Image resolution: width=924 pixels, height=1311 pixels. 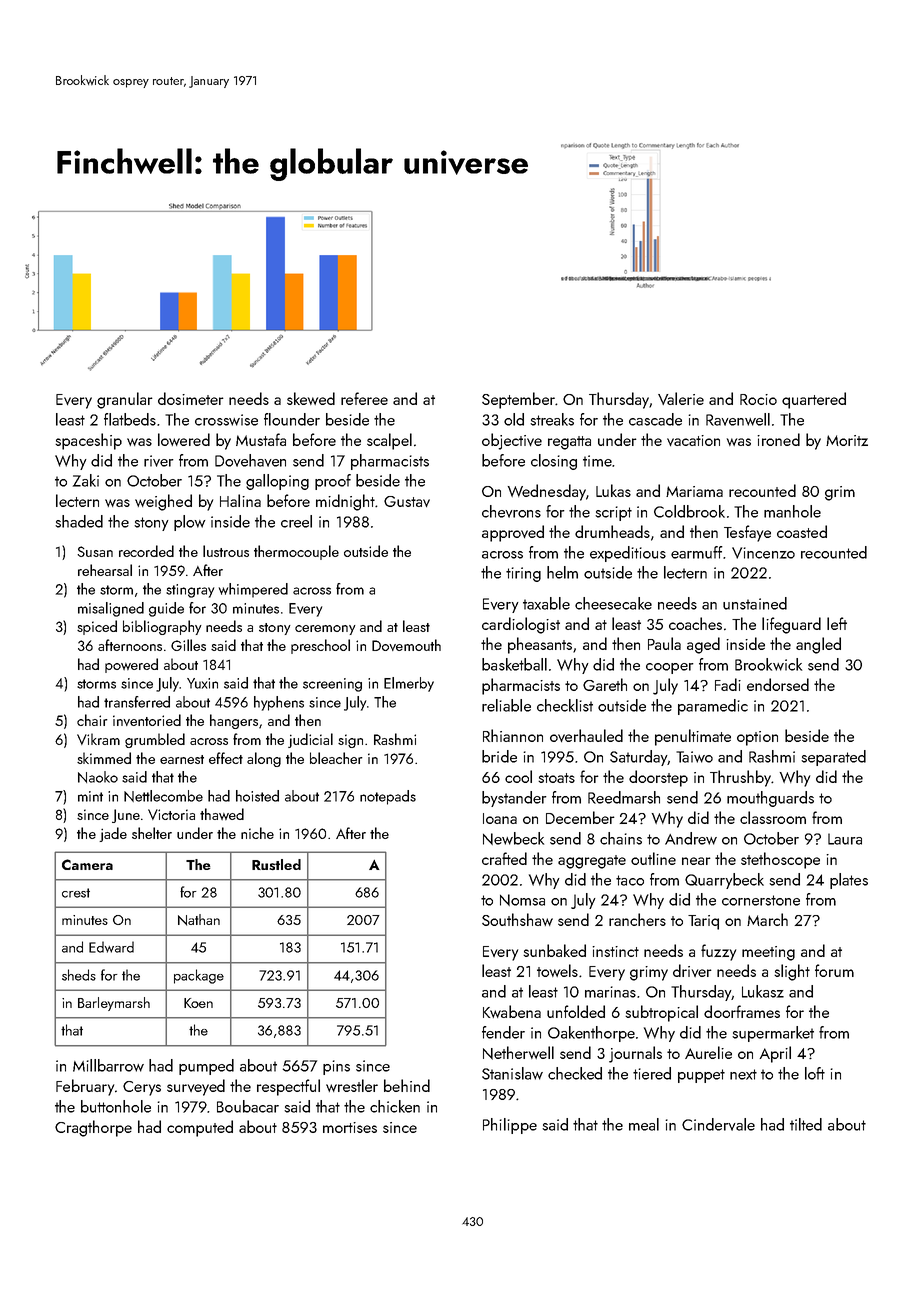 What do you see at coordinates (90, 796) in the document?
I see `mint` at bounding box center [90, 796].
